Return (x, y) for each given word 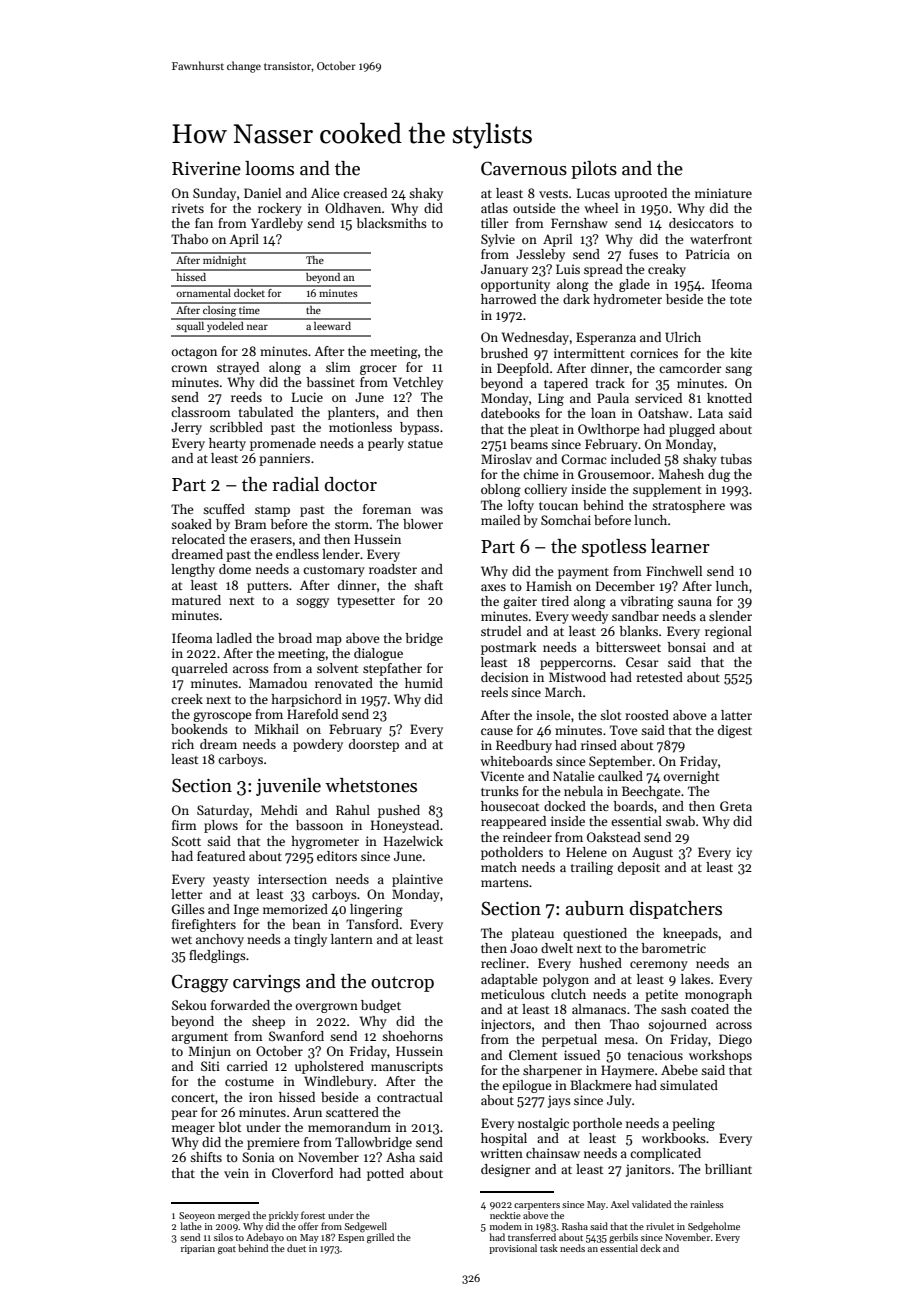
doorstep (374, 745)
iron (261, 1097)
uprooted (640, 194)
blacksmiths (391, 223)
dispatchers (675, 910)
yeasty (231, 881)
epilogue (527, 1086)
